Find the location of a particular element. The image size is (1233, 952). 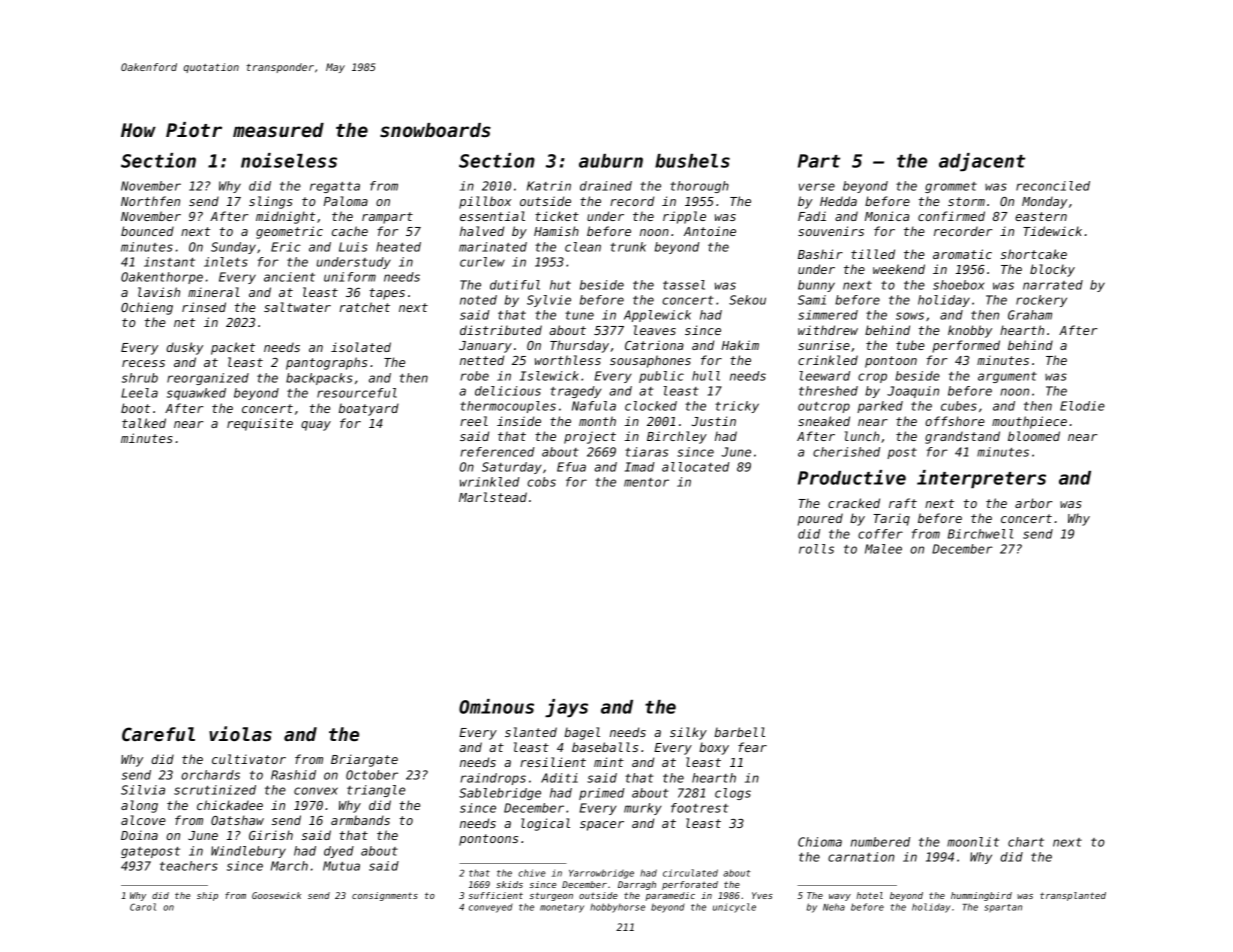

mint is located at coordinates (609, 762).
